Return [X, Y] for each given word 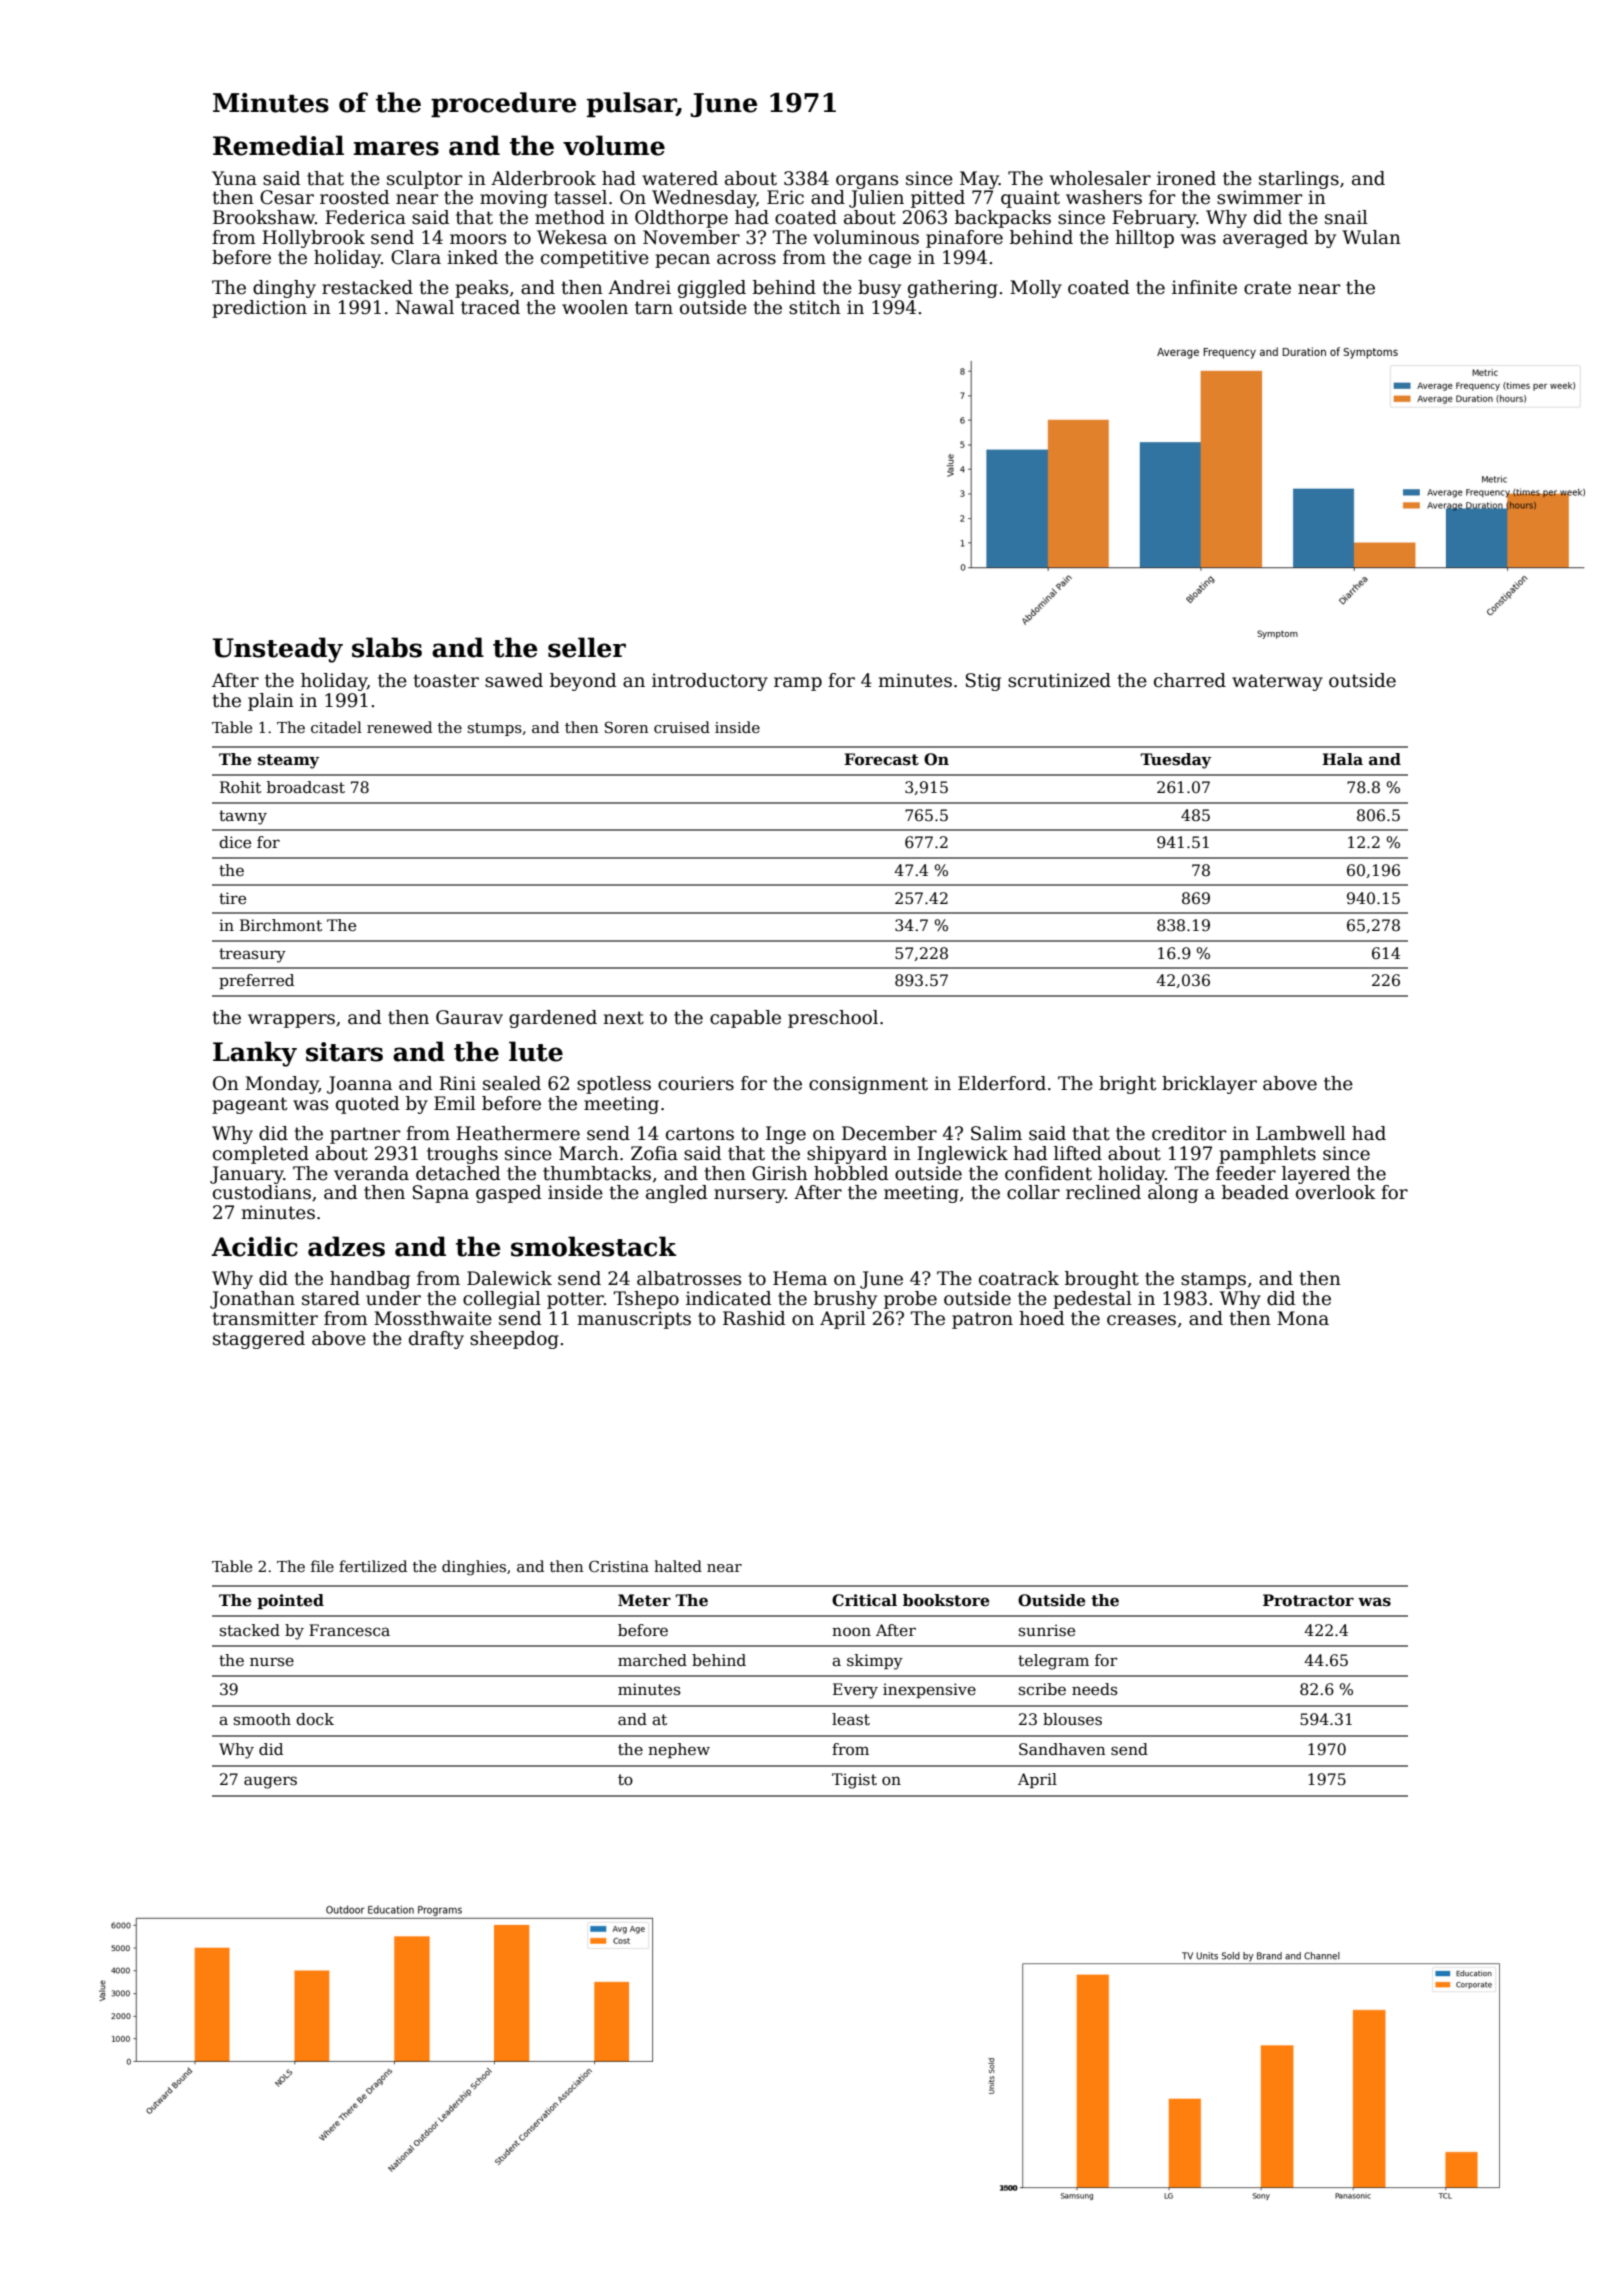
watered [680, 178]
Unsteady [278, 650]
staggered [259, 1340]
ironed [1186, 178]
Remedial [278, 145]
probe [910, 1300]
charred [1190, 680]
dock [315, 1719]
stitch [815, 307]
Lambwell [1301, 1133]
